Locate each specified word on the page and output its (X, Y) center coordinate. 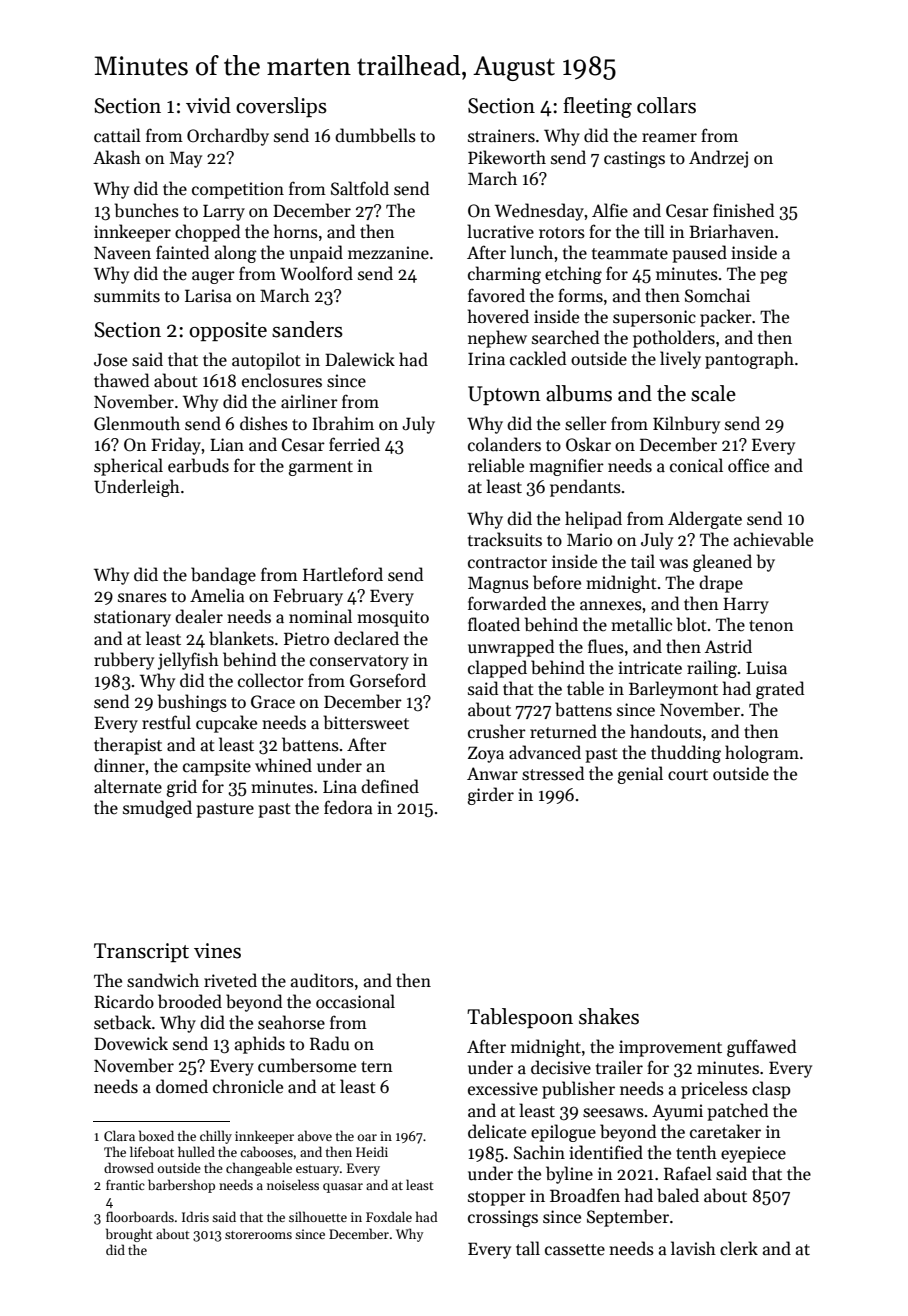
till (654, 231)
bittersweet (366, 722)
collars (666, 105)
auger (213, 277)
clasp (771, 1090)
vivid (208, 105)
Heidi (372, 1151)
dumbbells (375, 135)
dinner (119, 765)
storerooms (258, 1235)
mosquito (393, 618)
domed (182, 1086)
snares (142, 598)
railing (712, 669)
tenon (771, 626)
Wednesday (539, 212)
